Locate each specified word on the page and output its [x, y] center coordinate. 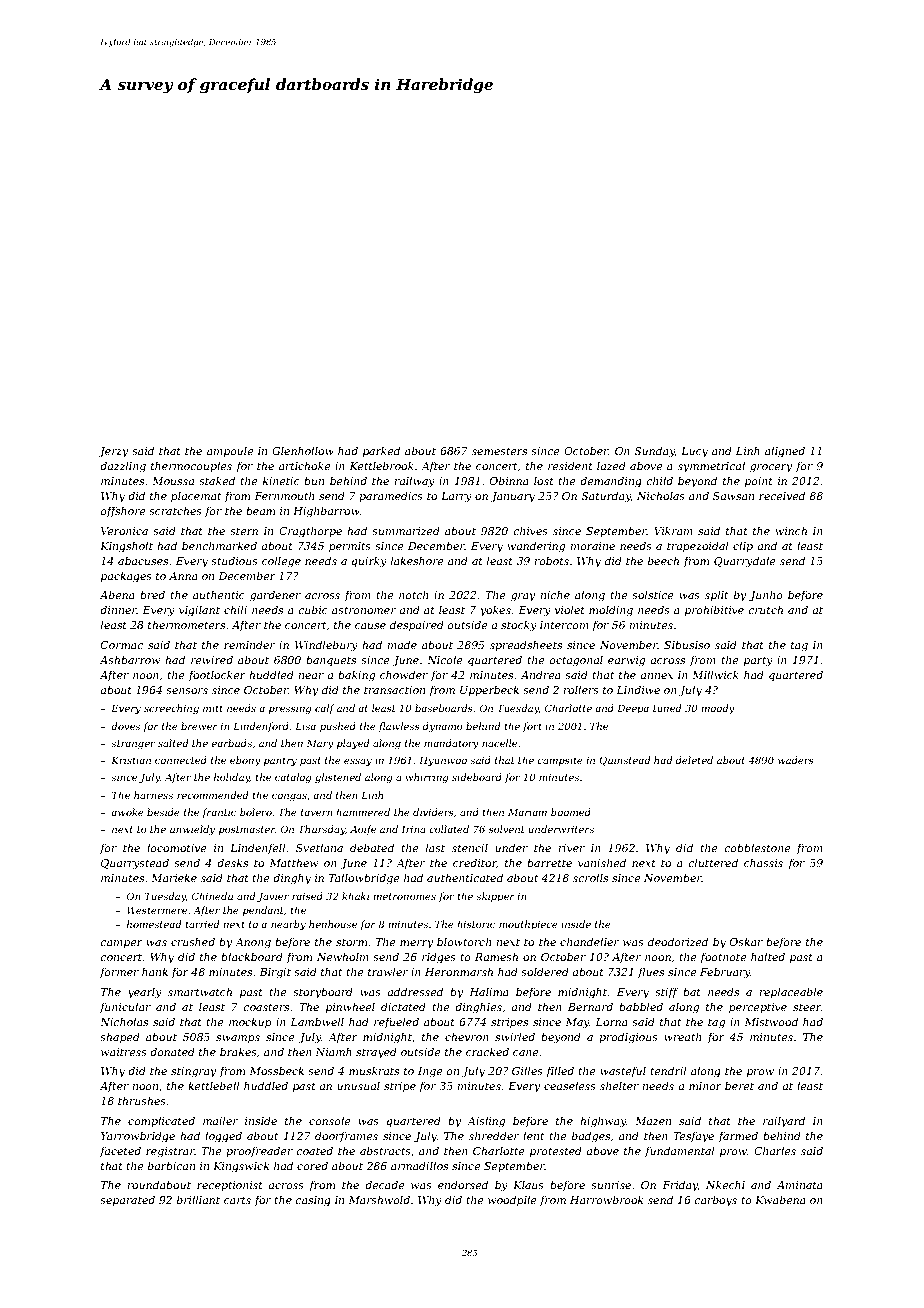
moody [718, 709]
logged [223, 1137]
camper [121, 944]
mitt [213, 708]
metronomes [404, 896]
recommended [212, 795]
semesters [499, 451]
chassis [763, 862]
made [402, 644]
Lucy [694, 452]
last [435, 847]
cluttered [713, 862]
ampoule [230, 451]
